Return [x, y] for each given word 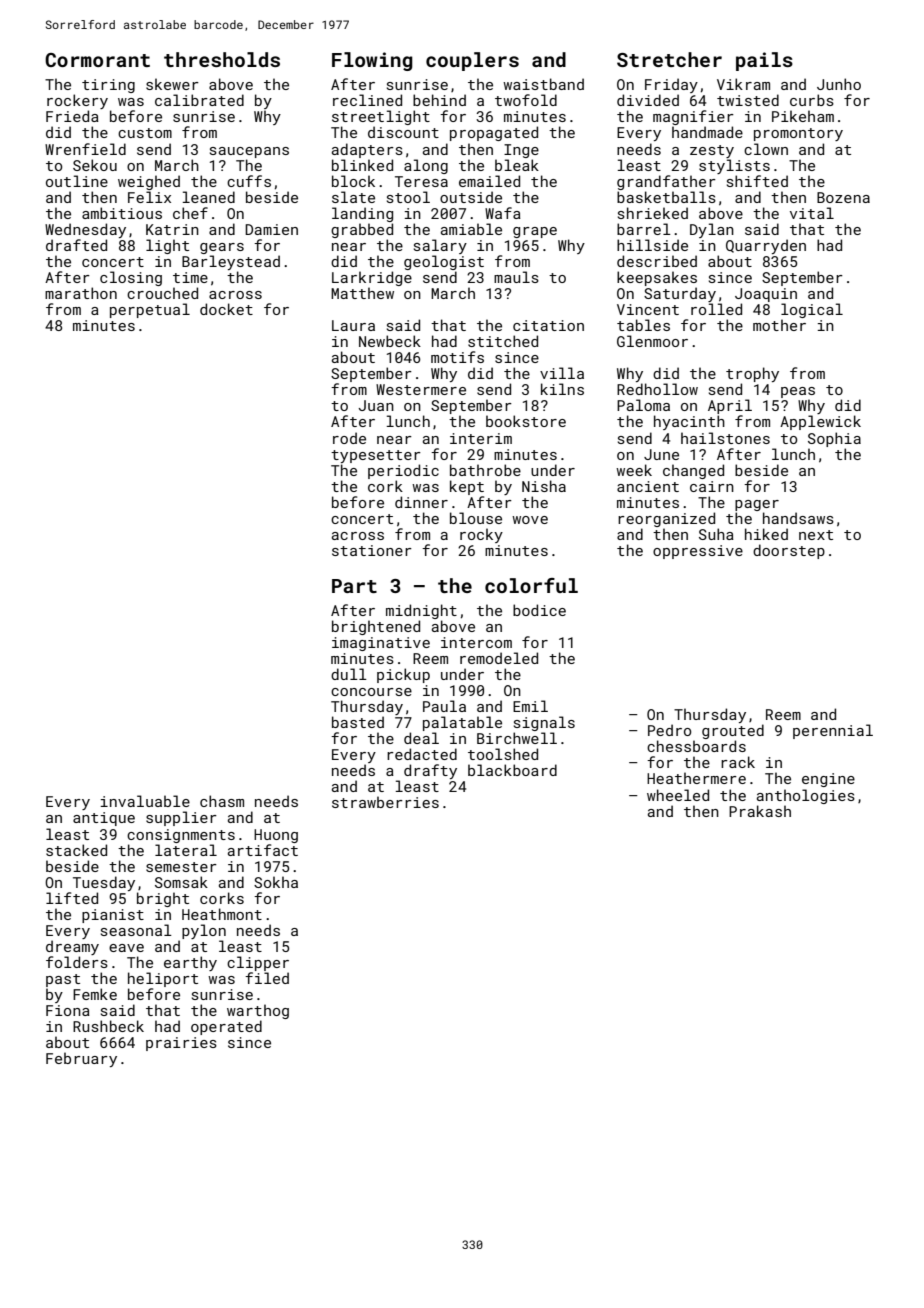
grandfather [666, 182]
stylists [734, 166]
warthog [258, 1011]
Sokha [276, 882]
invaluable [145, 801]
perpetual [150, 310]
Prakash [760, 811]
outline [77, 181]
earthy [190, 963]
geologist [444, 262]
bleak [517, 165]
